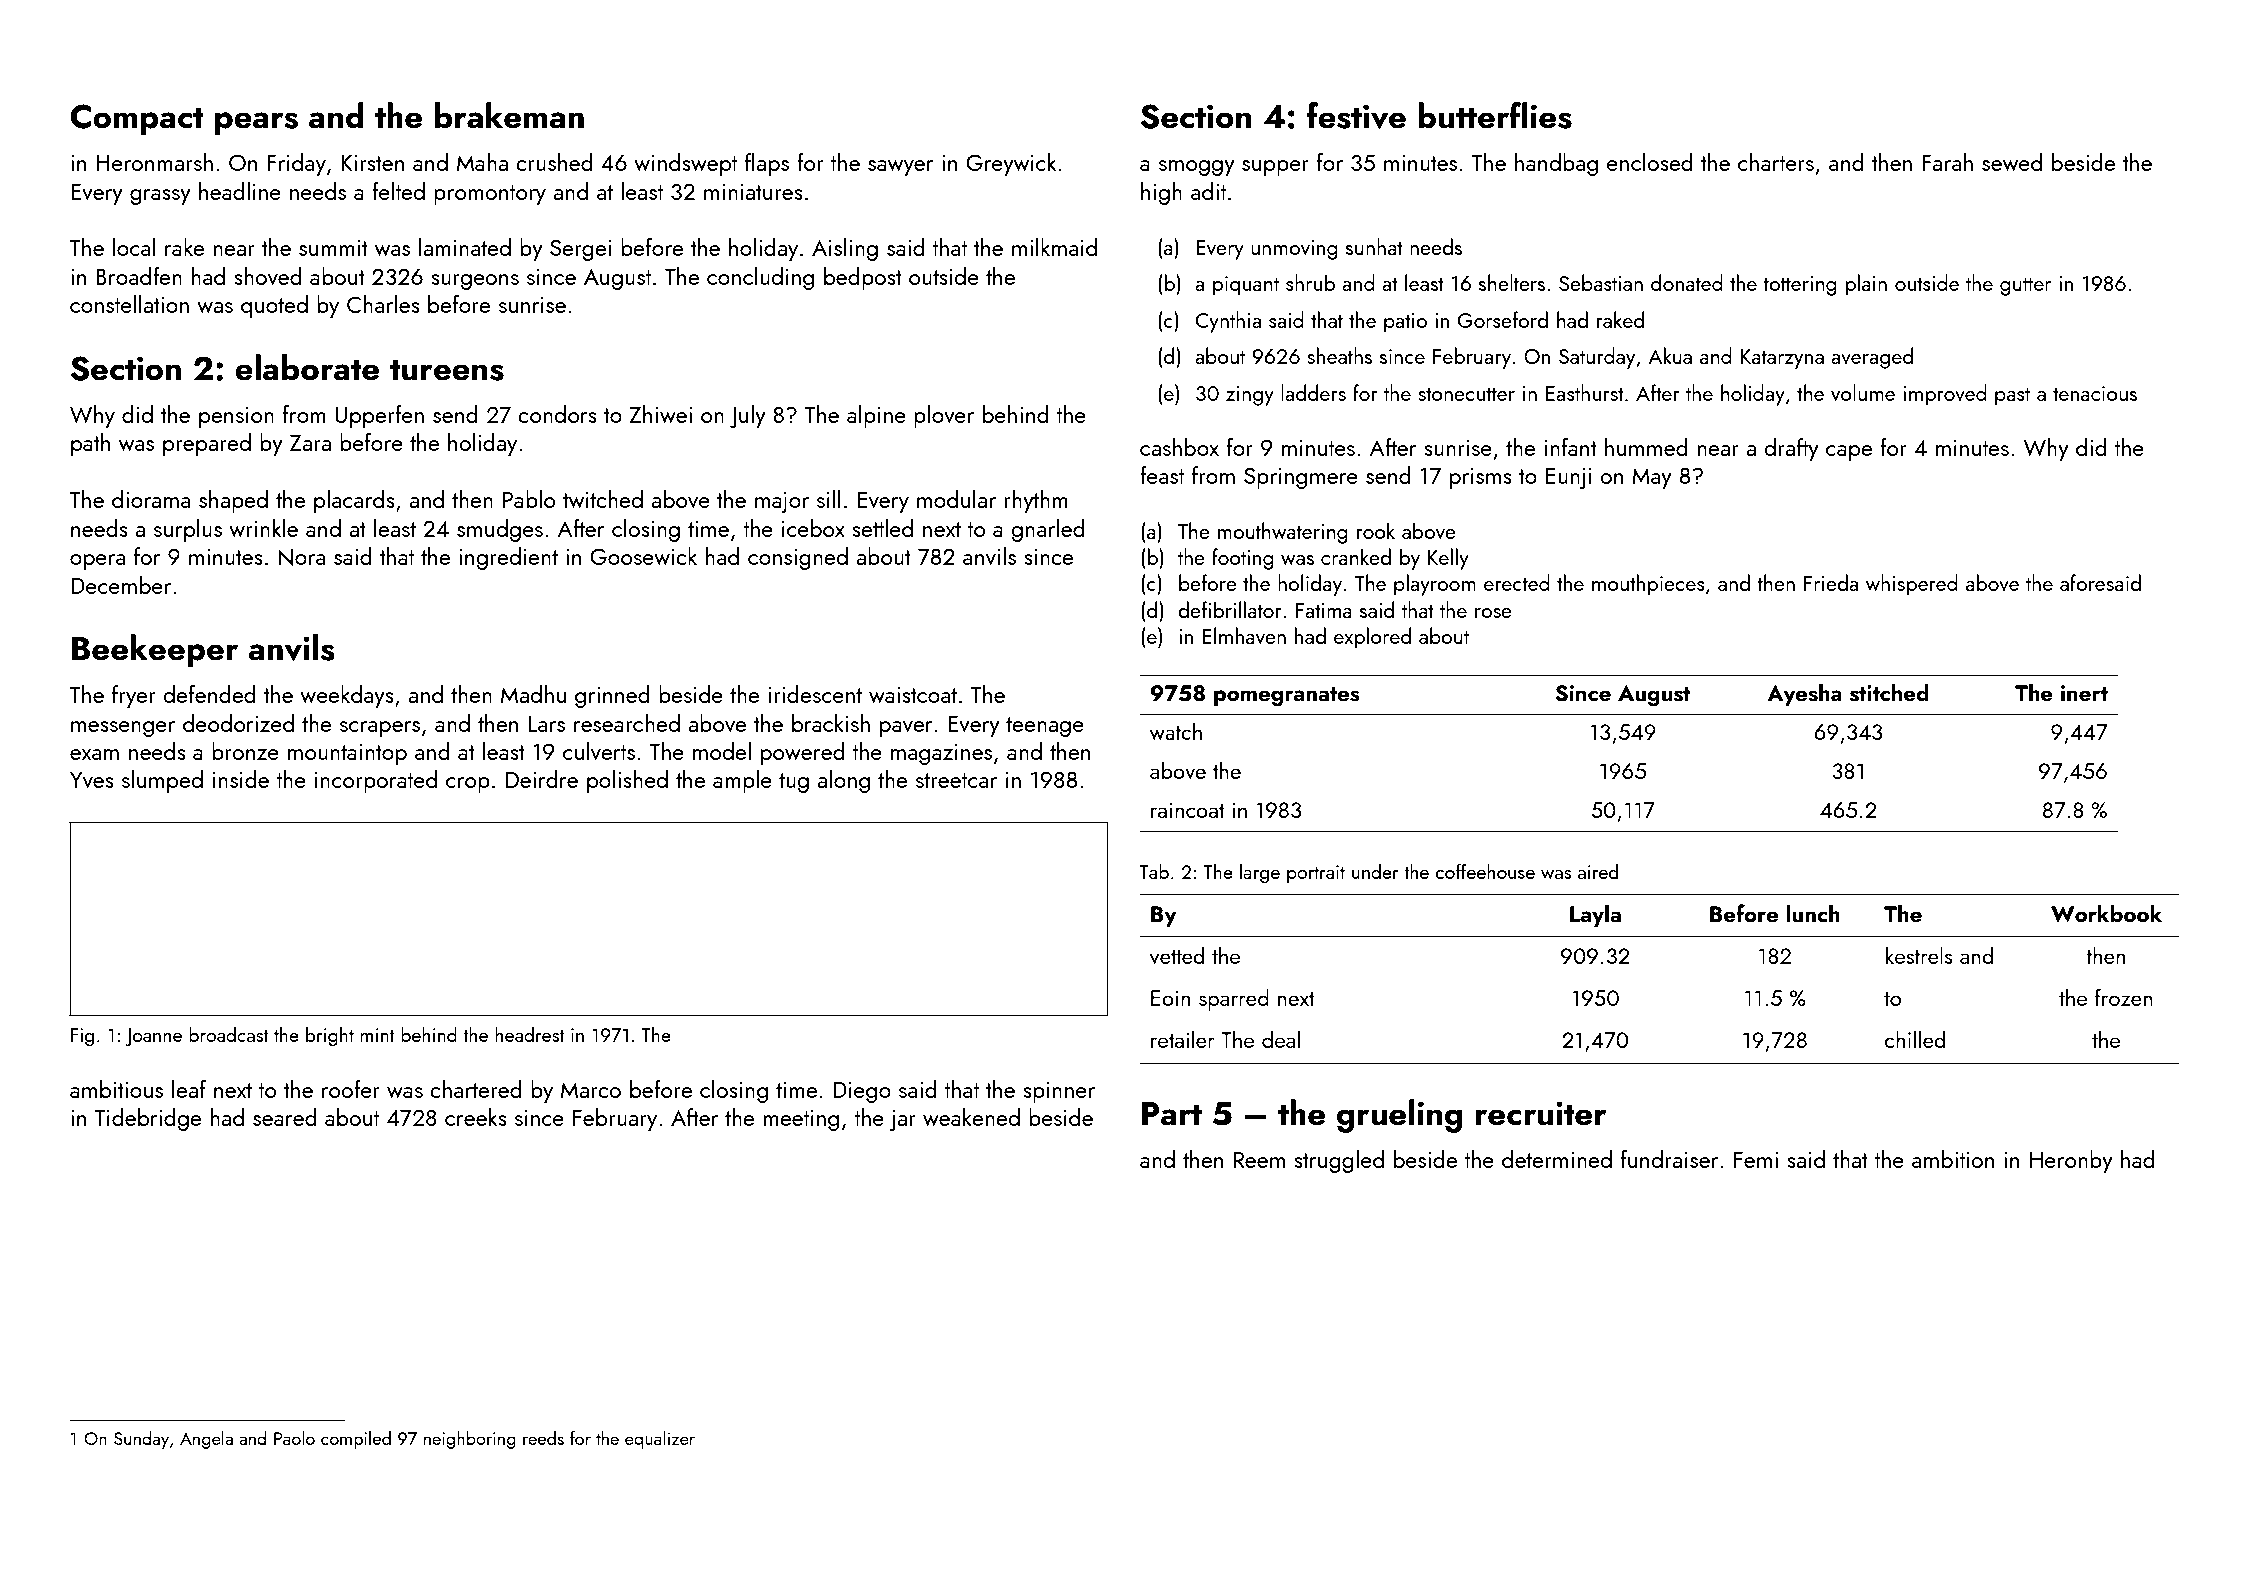 The image size is (2248, 1589). Describe the element at coordinates (2012, 162) in the image. I see `sewed` at that location.
